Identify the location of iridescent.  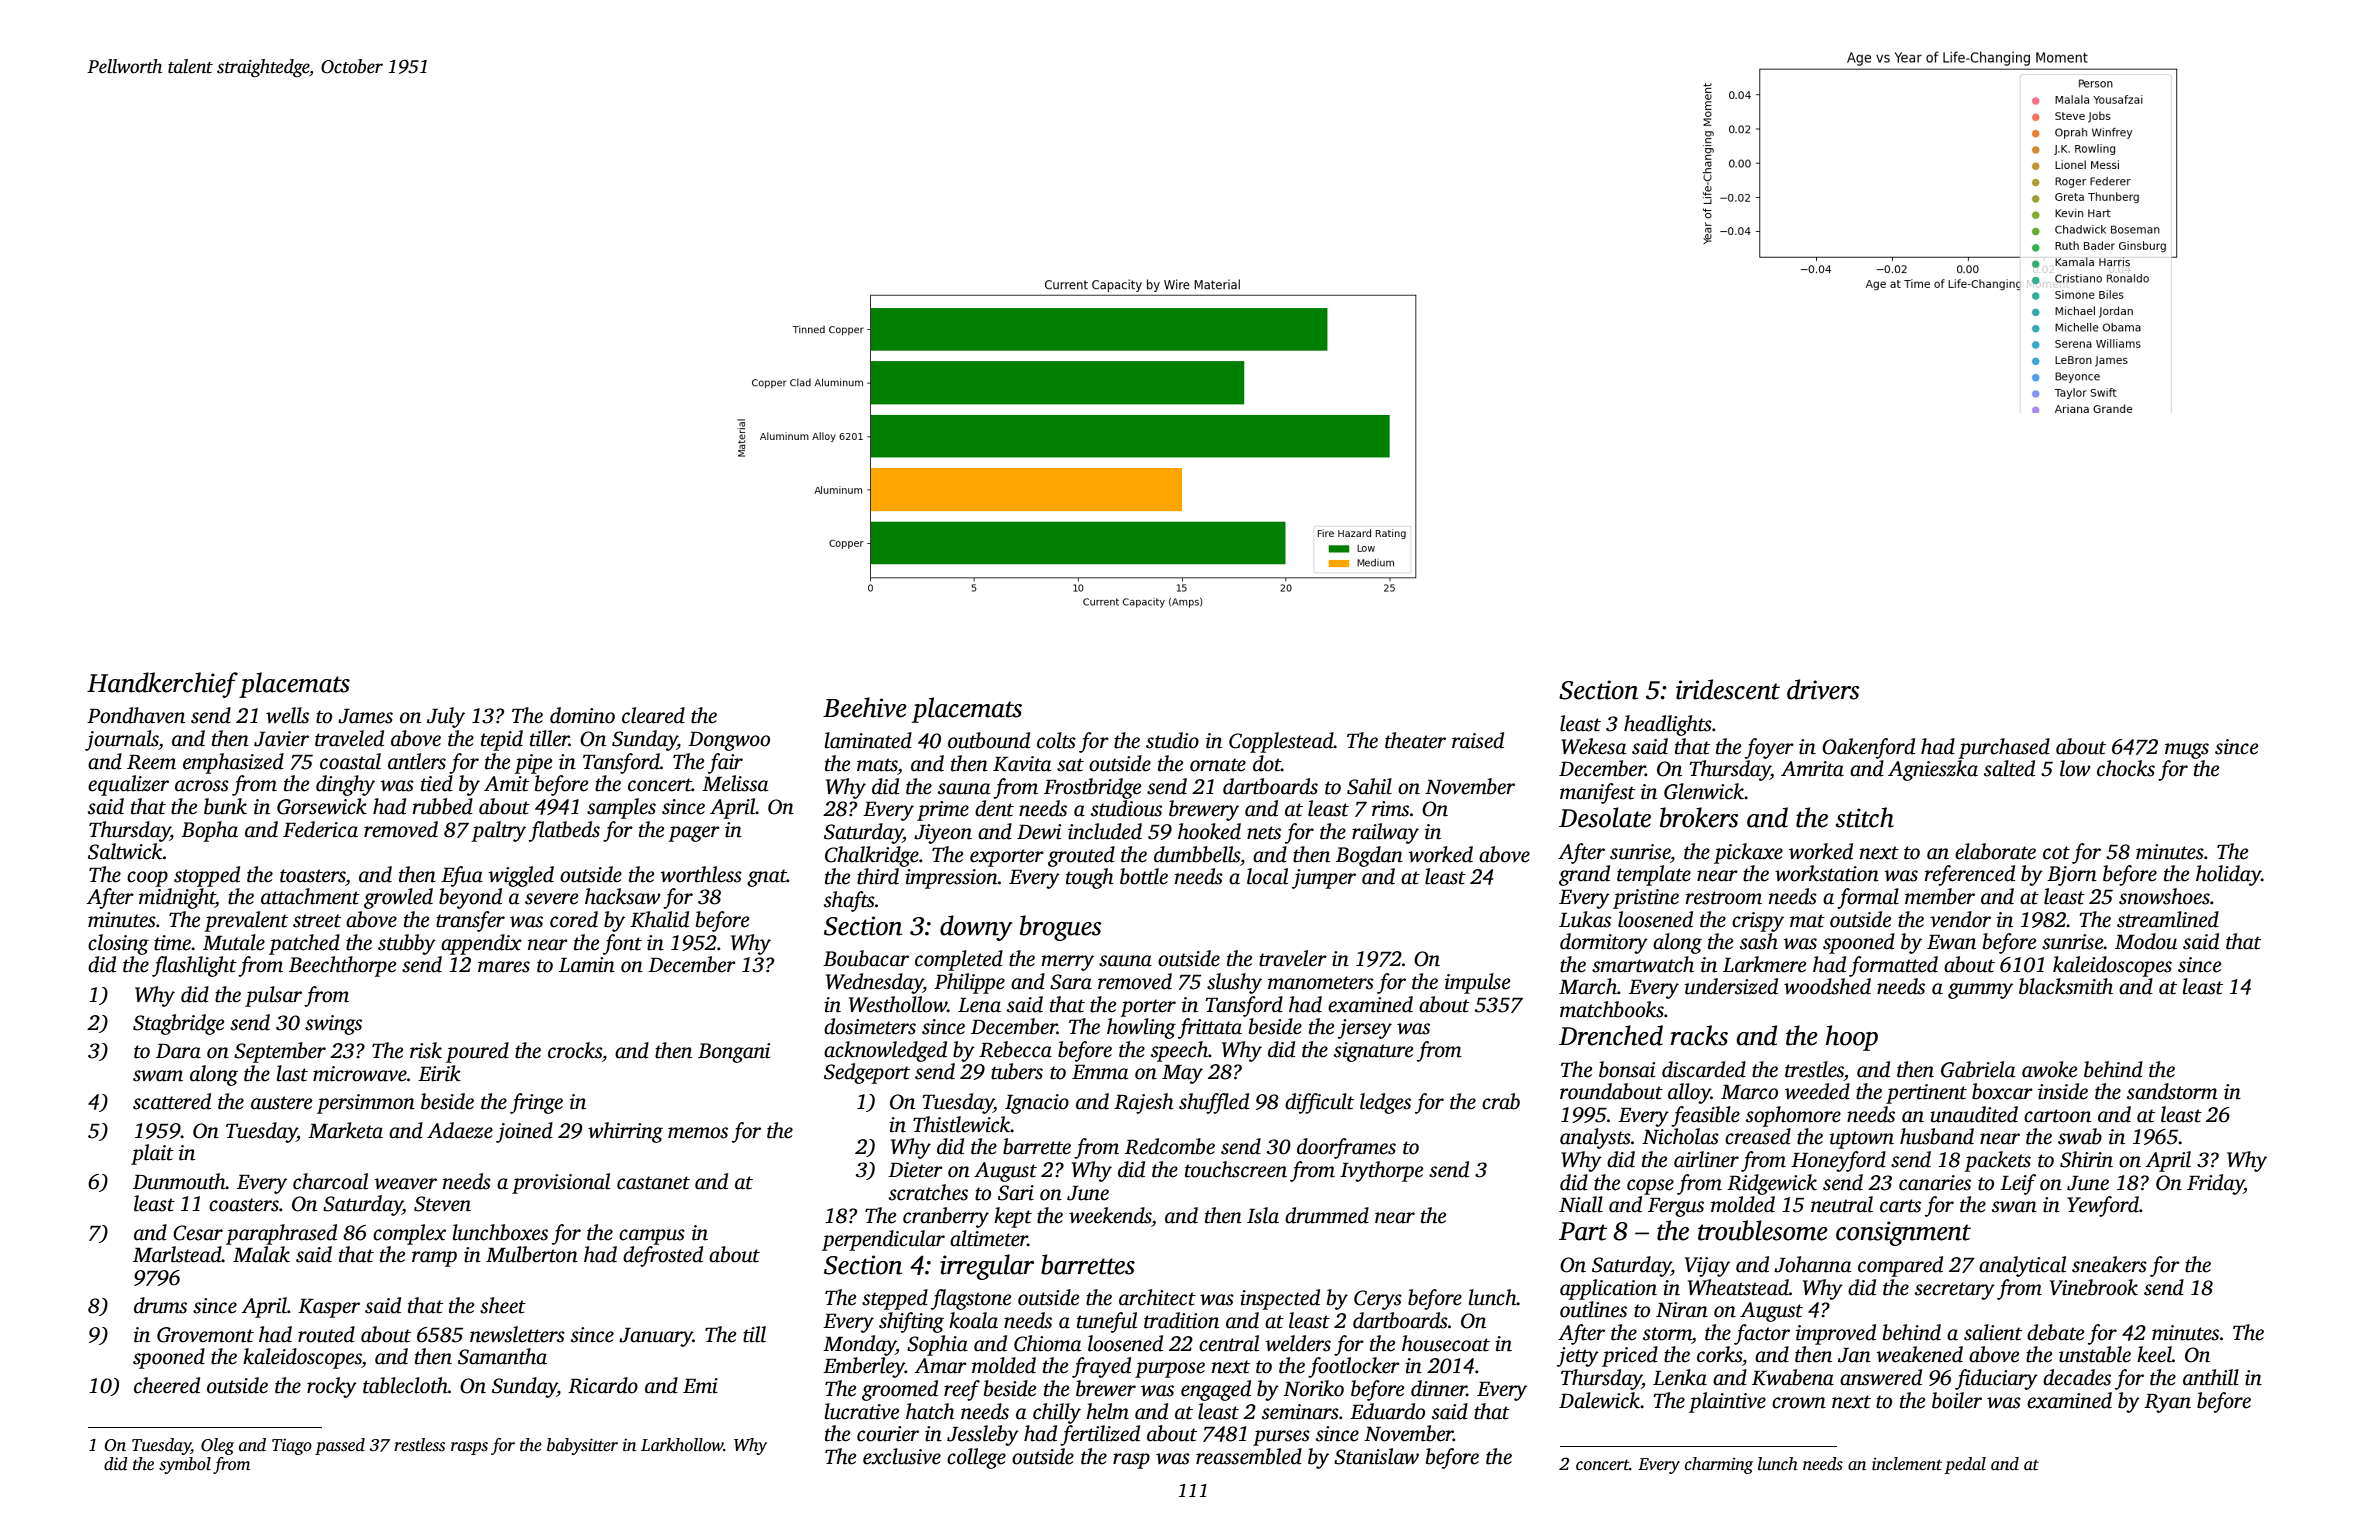
(1728, 689).
